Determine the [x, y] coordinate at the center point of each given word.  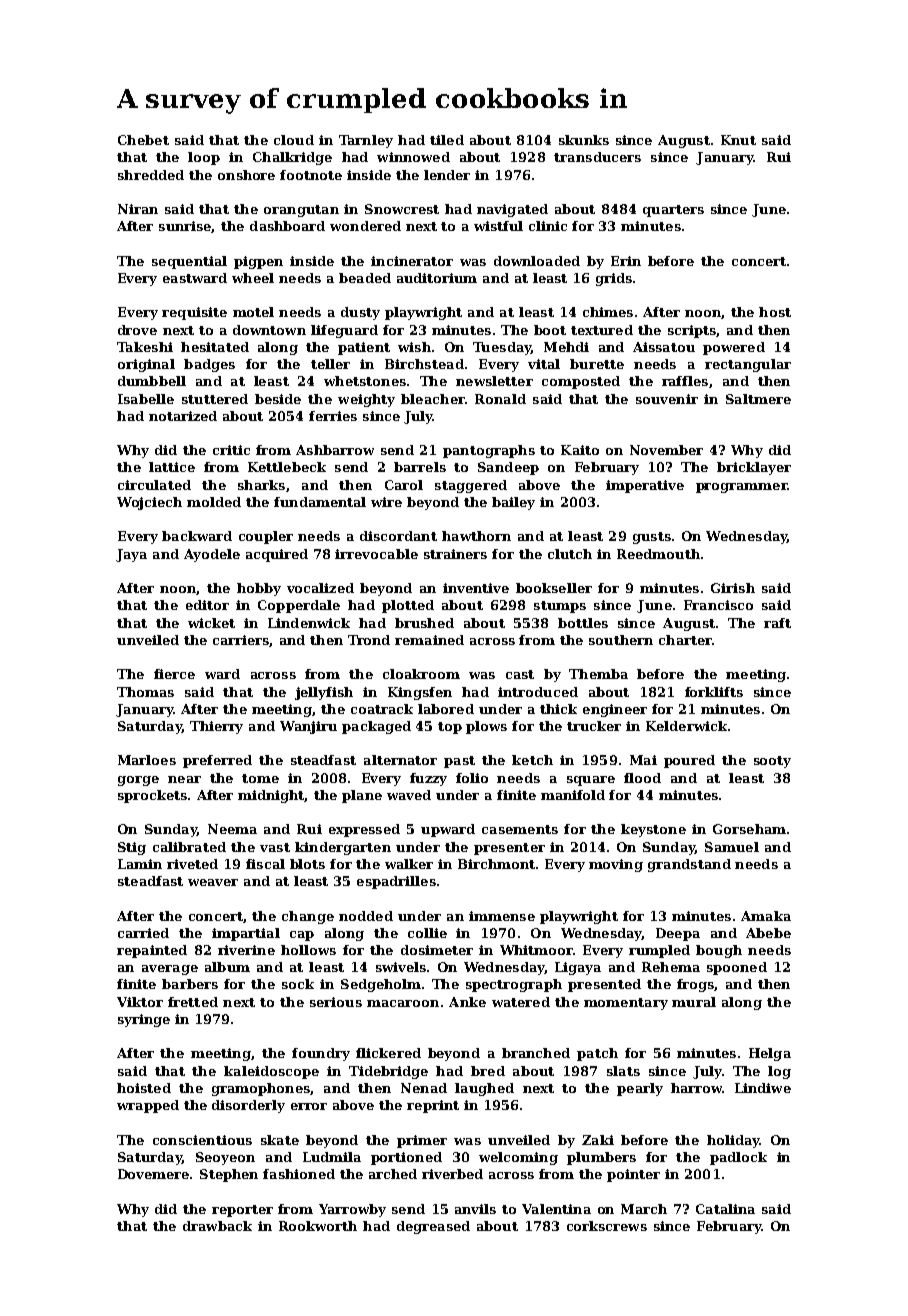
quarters [673, 211]
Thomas [145, 692]
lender [447, 175]
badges [209, 365]
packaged [376, 727]
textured [602, 330]
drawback [217, 1226]
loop [204, 158]
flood [642, 778]
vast [275, 847]
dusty [360, 313]
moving [616, 865]
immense [502, 916]
